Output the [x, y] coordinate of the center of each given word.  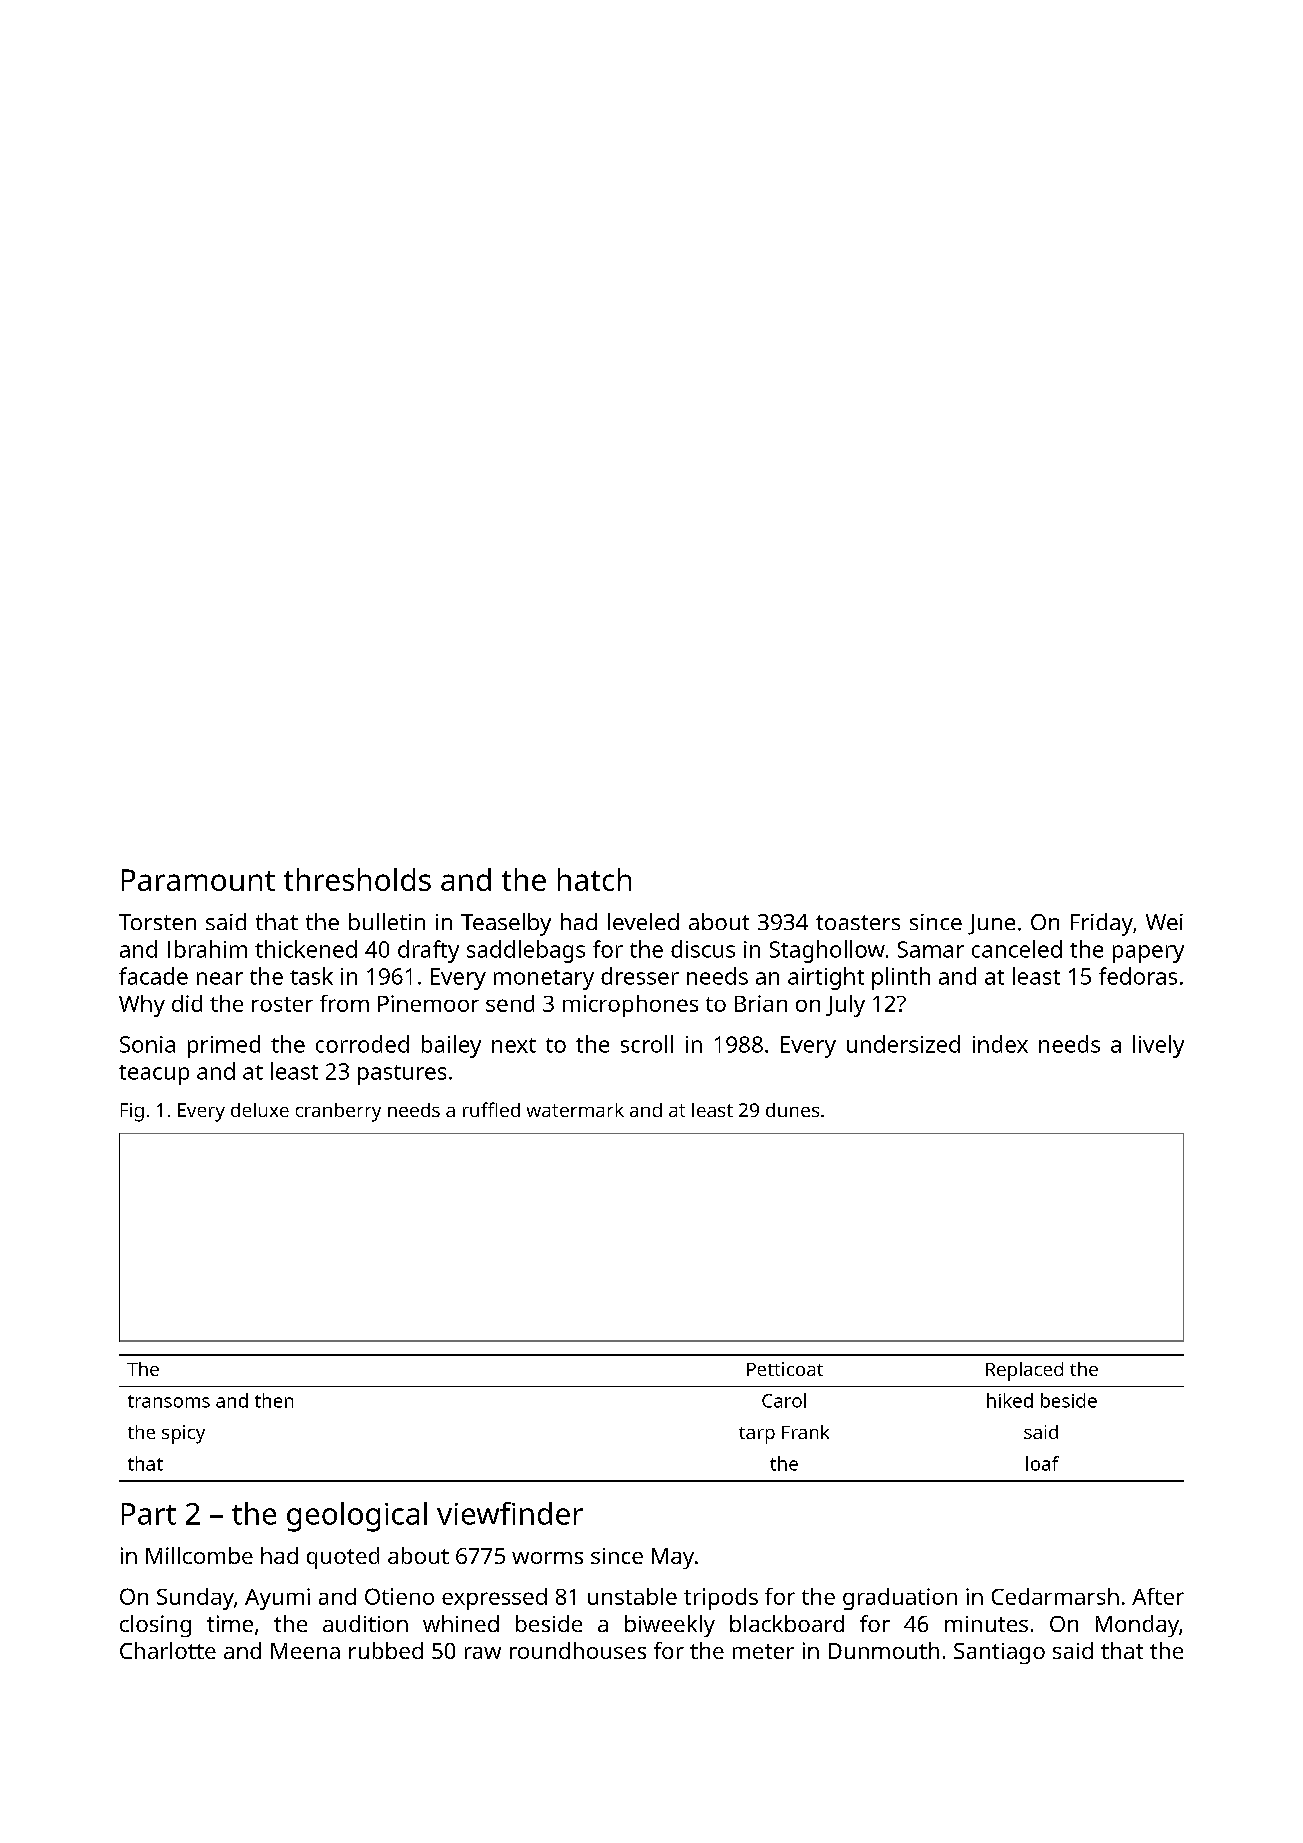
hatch [594, 879]
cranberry [338, 1112]
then [274, 1400]
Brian [761, 1003]
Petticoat [785, 1369]
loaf [1042, 1463]
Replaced [1024, 1371]
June [991, 924]
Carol [784, 1400]
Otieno [399, 1596]
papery [1148, 954]
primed [224, 1046]
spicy [183, 1434]
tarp [757, 1435]
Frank [805, 1432]
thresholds [357, 879]
